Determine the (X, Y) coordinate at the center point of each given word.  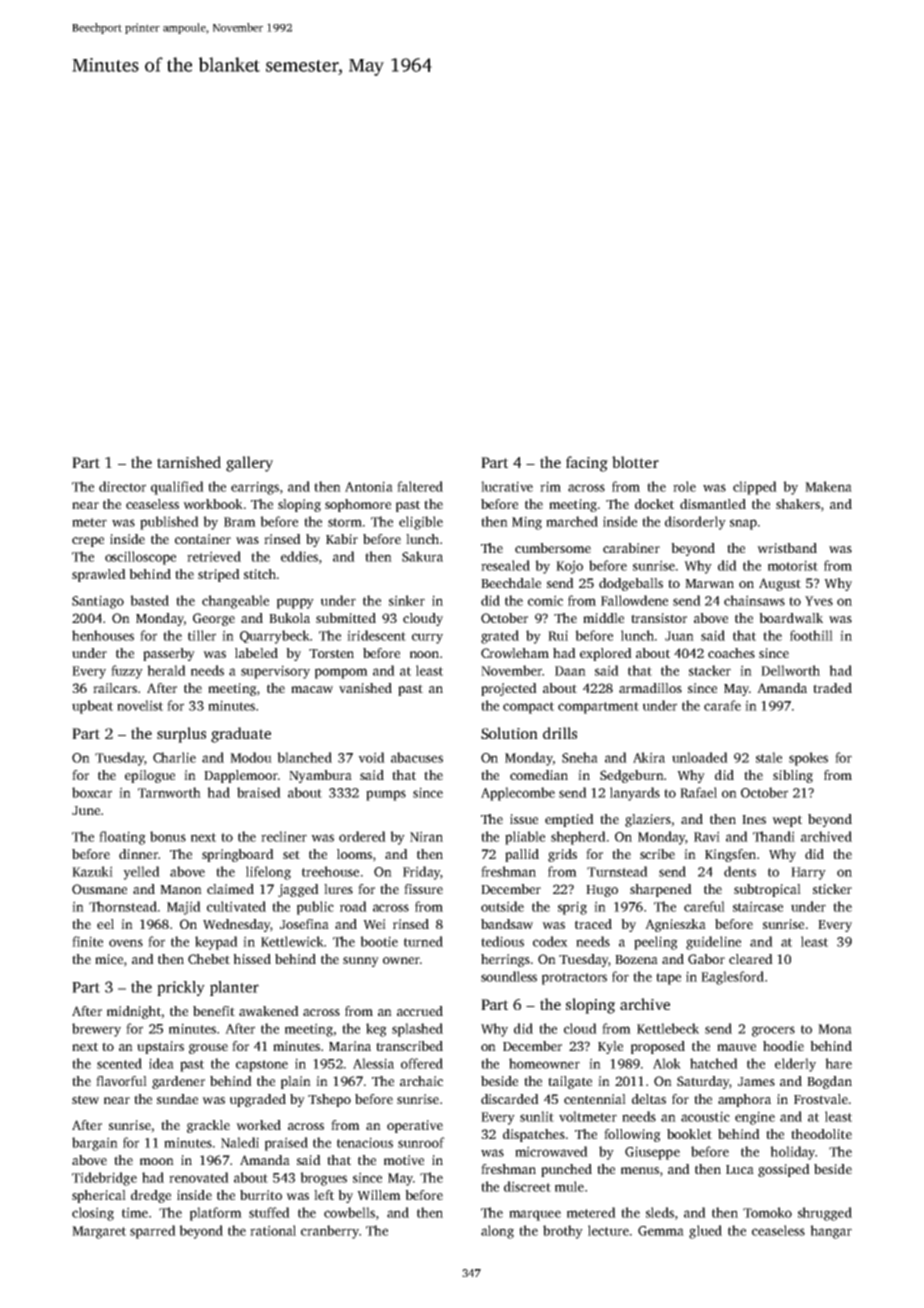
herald (166, 670)
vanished (365, 688)
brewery (96, 1030)
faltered (420, 486)
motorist (793, 565)
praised (286, 1144)
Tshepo (329, 1100)
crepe (88, 542)
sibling (793, 776)
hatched (714, 1063)
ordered (362, 836)
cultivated (236, 906)
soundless (509, 976)
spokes (808, 759)
